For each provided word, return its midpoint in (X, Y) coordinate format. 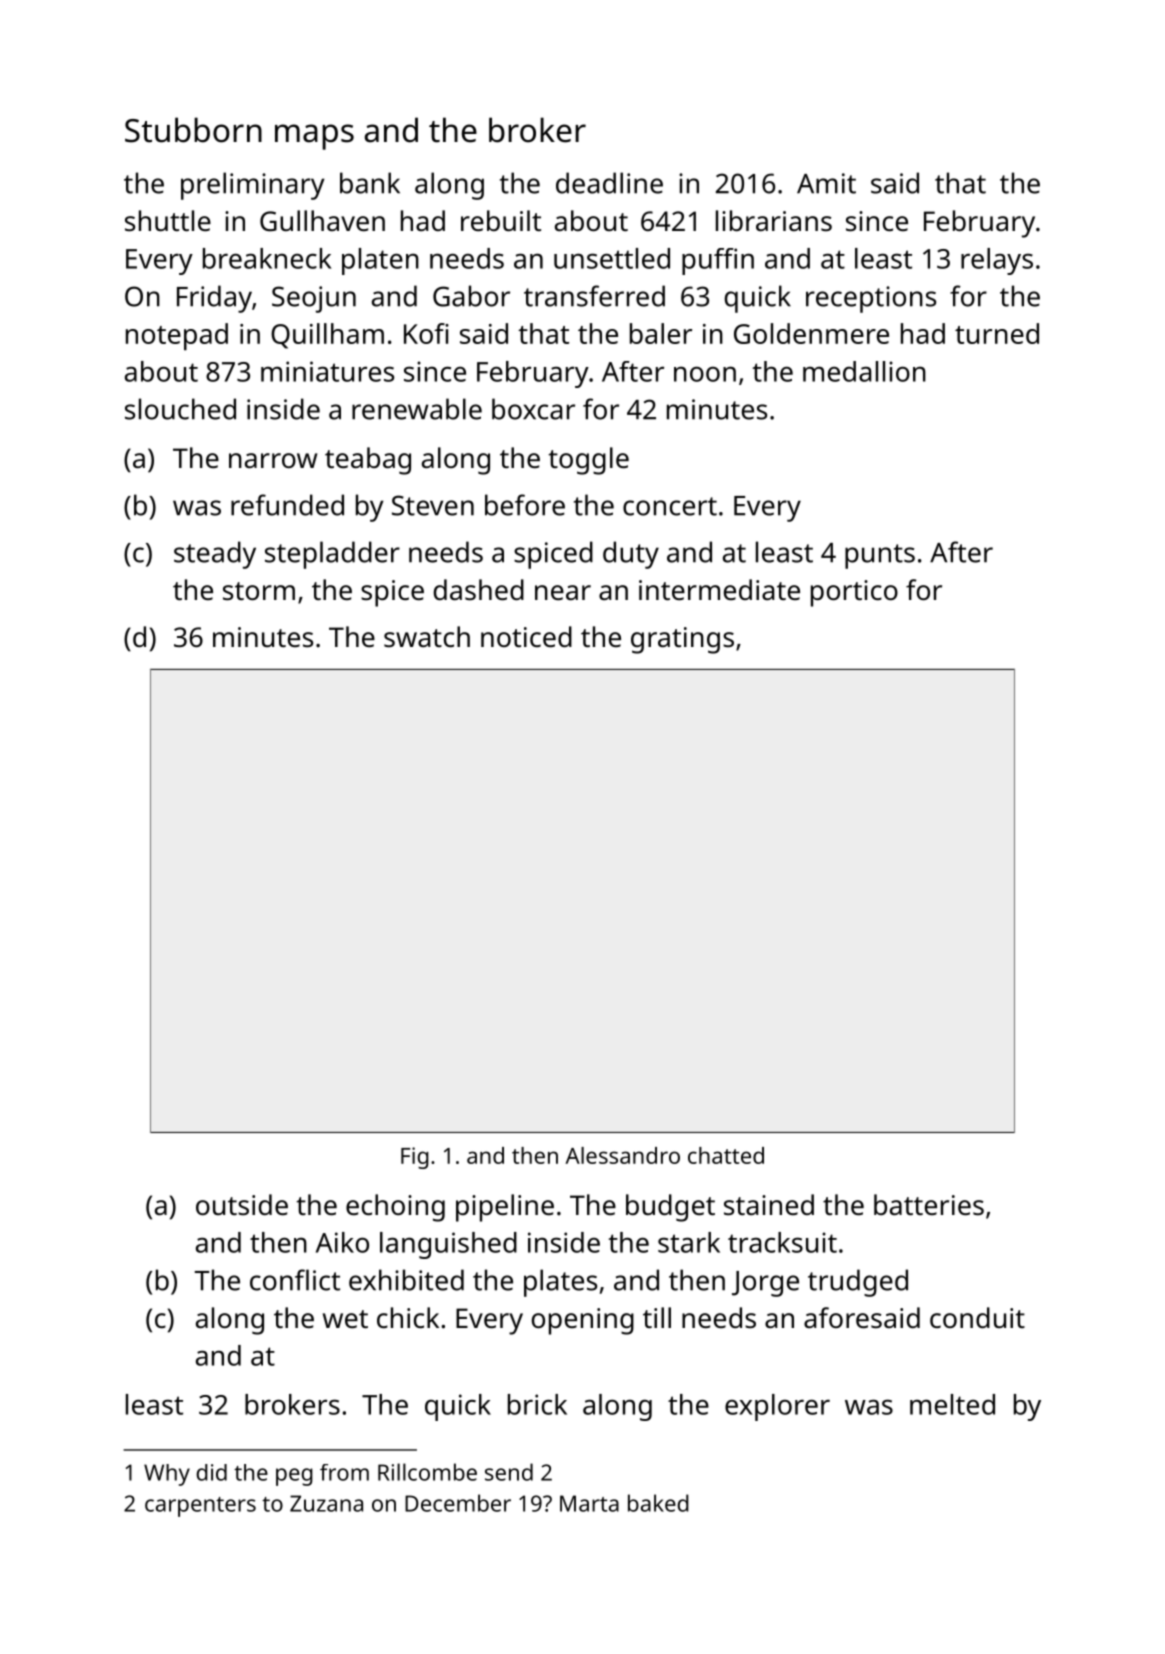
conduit (977, 1317)
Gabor (471, 296)
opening (583, 1321)
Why (167, 1475)
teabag (368, 461)
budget (670, 1208)
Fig (415, 1158)
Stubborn (193, 130)
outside (242, 1204)
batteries (929, 1205)
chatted (726, 1155)
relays (997, 261)
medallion (864, 371)
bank (370, 183)
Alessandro (622, 1155)
